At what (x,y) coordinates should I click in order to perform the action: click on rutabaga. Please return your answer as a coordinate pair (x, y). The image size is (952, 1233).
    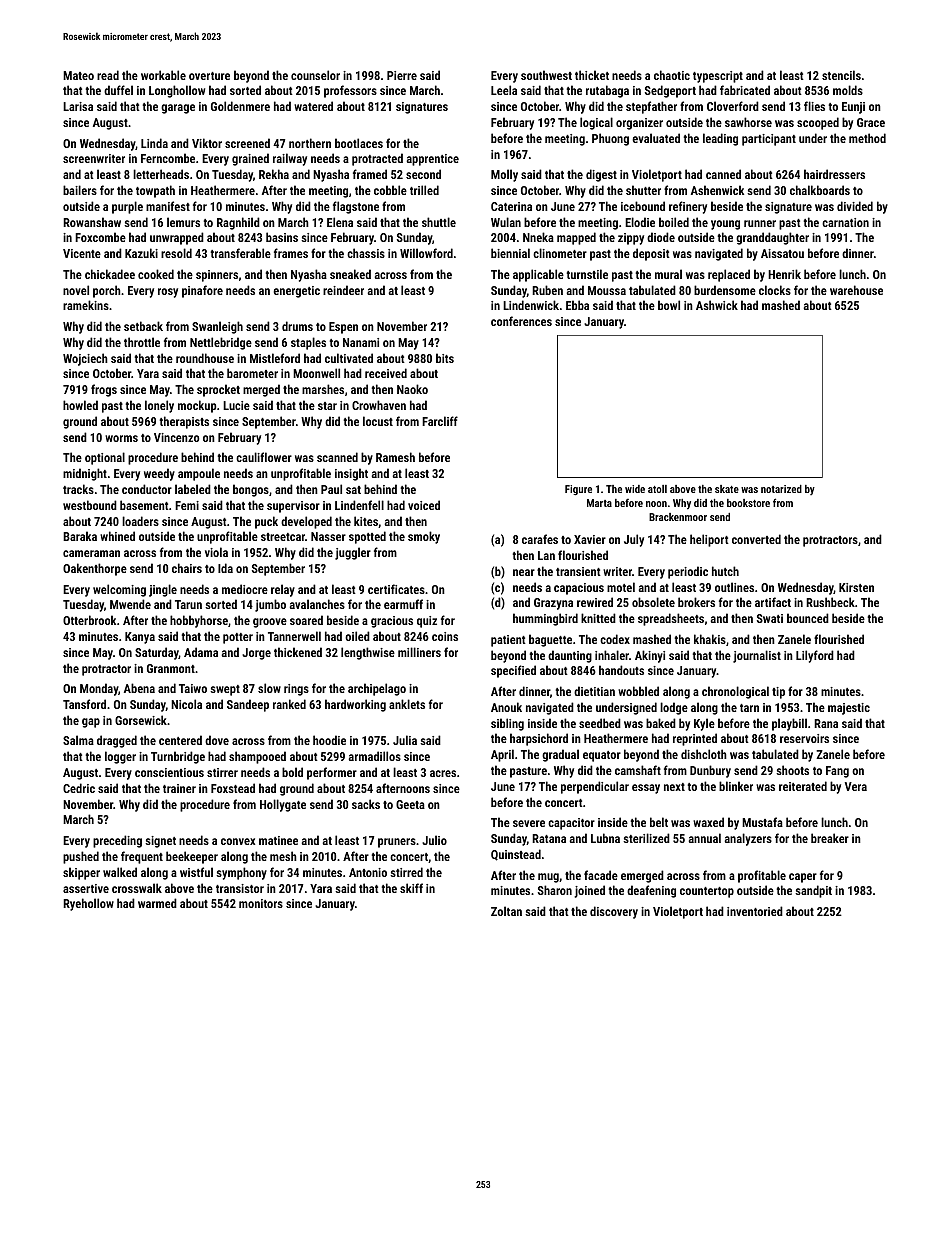
    Looking at the image, I should click on (607, 91).
